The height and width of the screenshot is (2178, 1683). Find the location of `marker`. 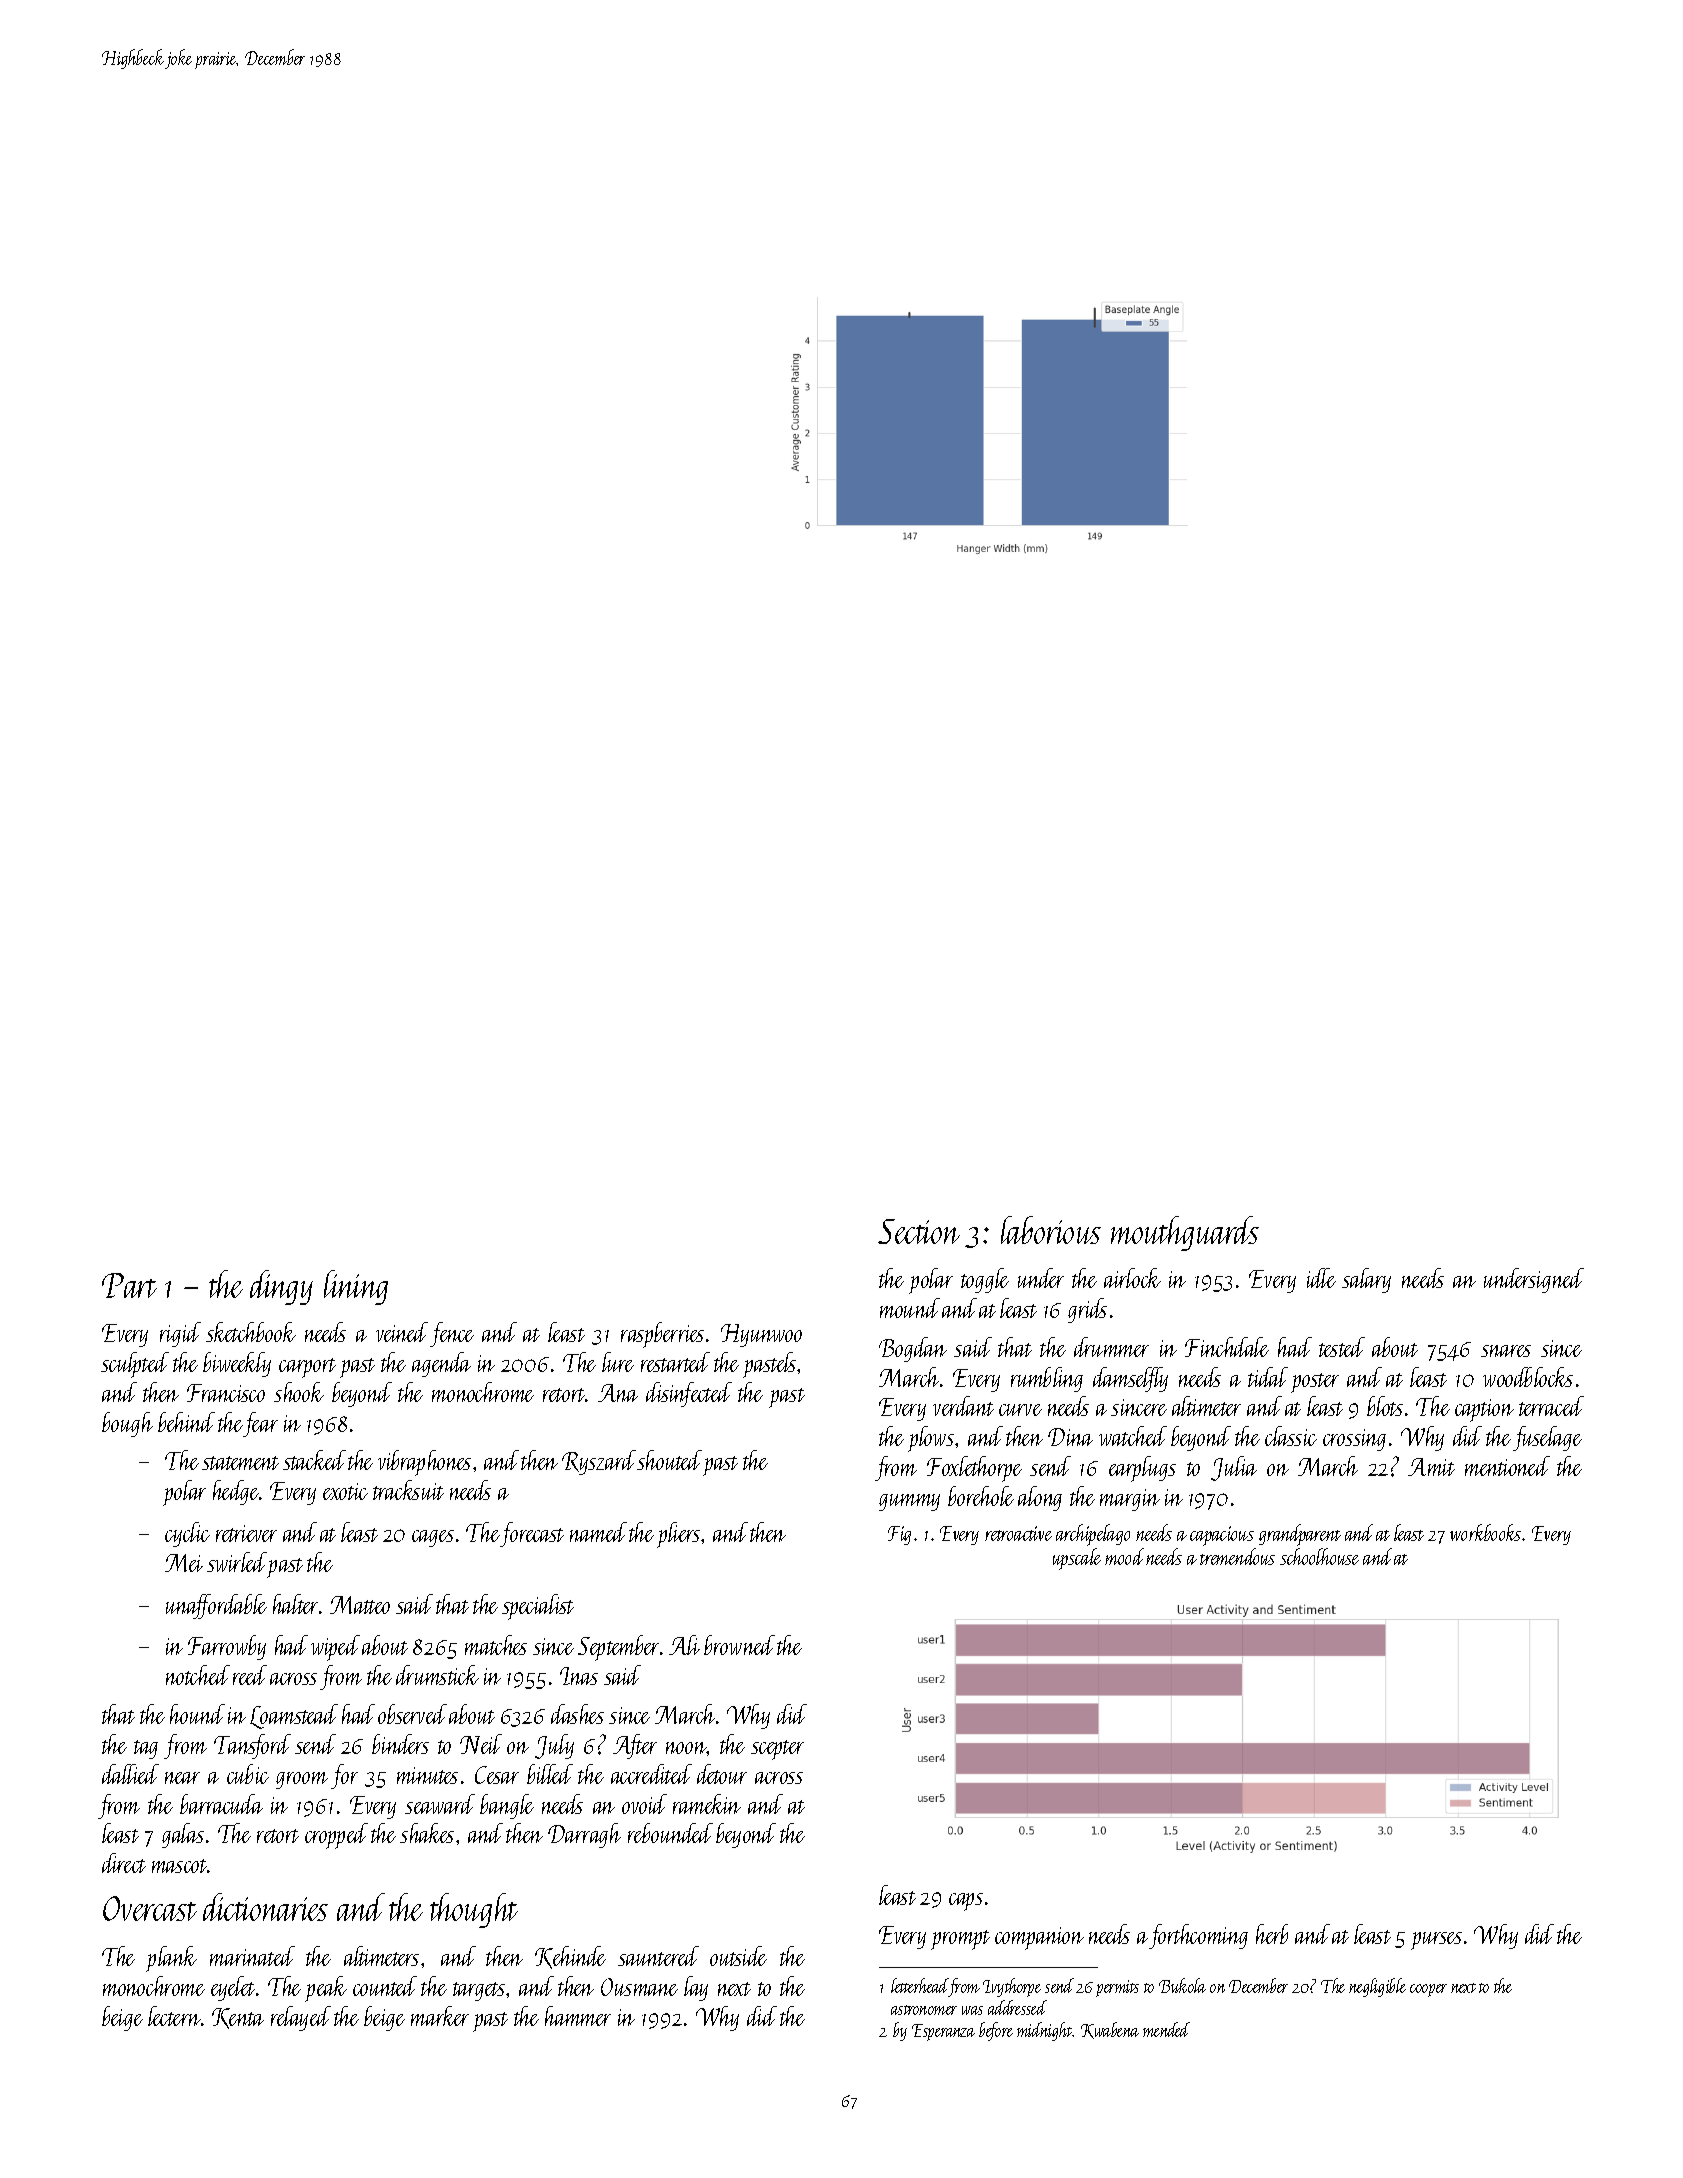

marker is located at coordinates (440, 2016).
